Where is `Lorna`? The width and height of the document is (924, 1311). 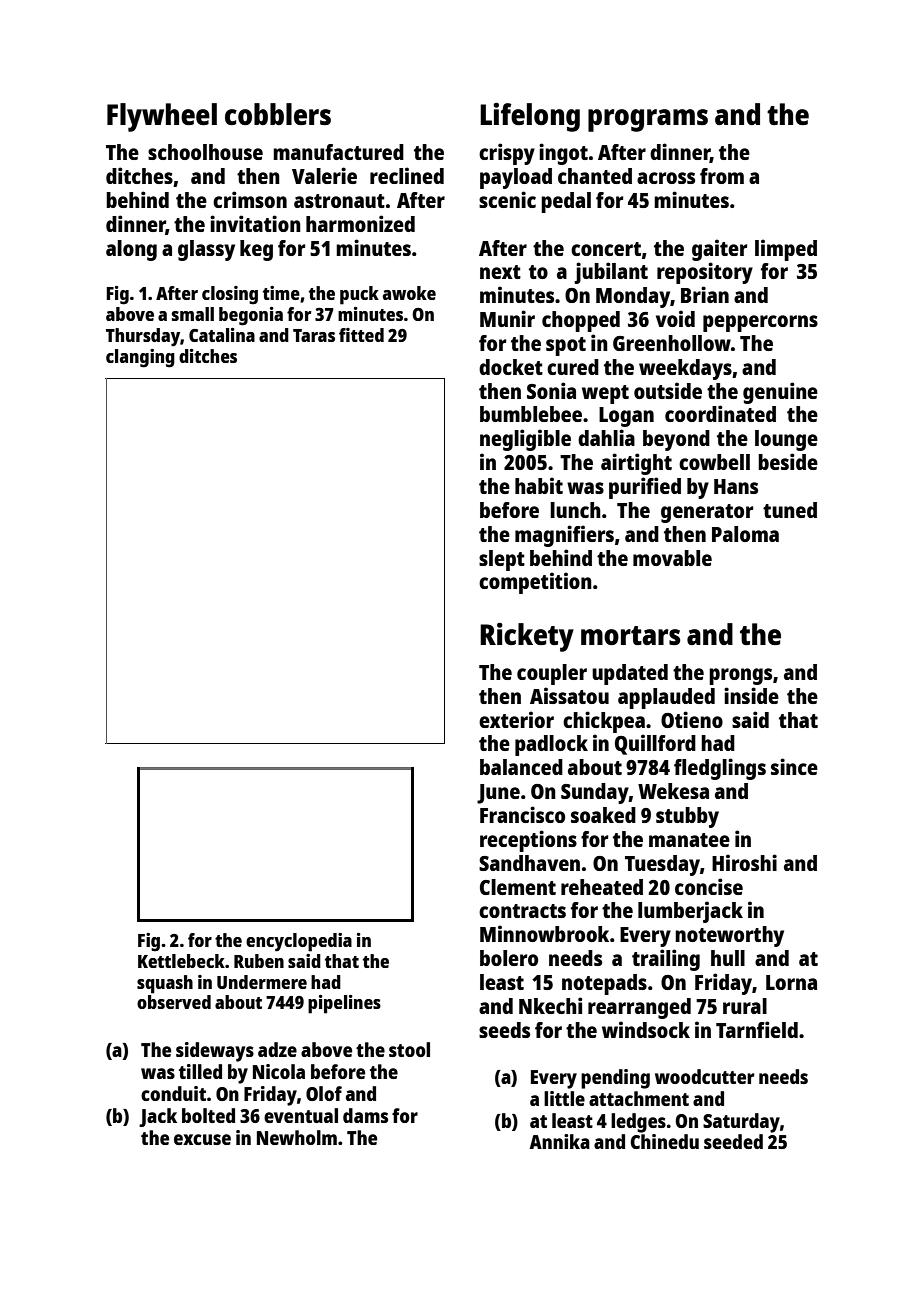 Lorna is located at coordinates (791, 982).
